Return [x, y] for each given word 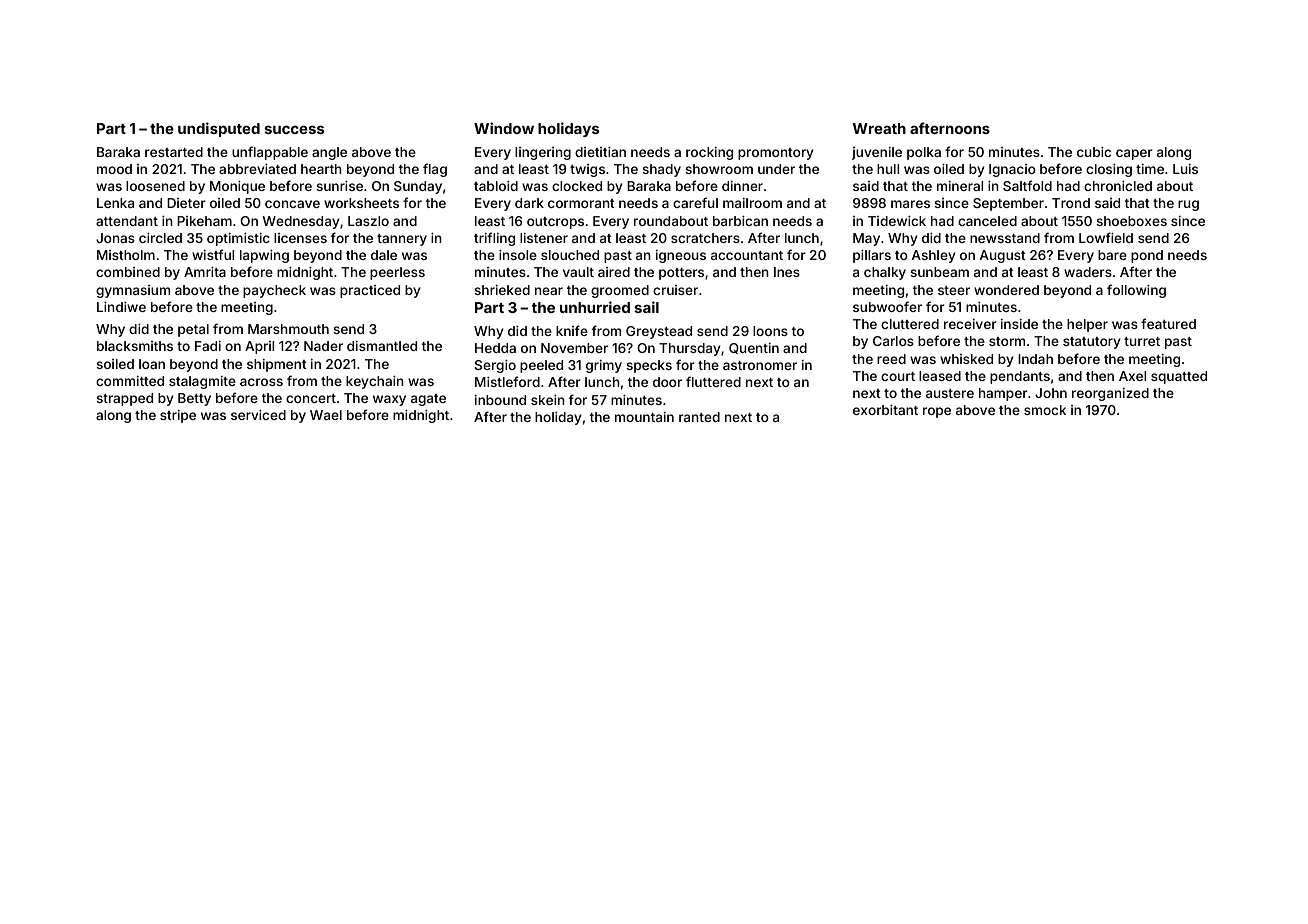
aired [614, 272]
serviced [258, 415]
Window [504, 128]
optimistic [238, 239]
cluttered [910, 324]
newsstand [1005, 238]
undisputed [219, 129]
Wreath [879, 128]
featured [1168, 323]
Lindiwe [121, 307]
